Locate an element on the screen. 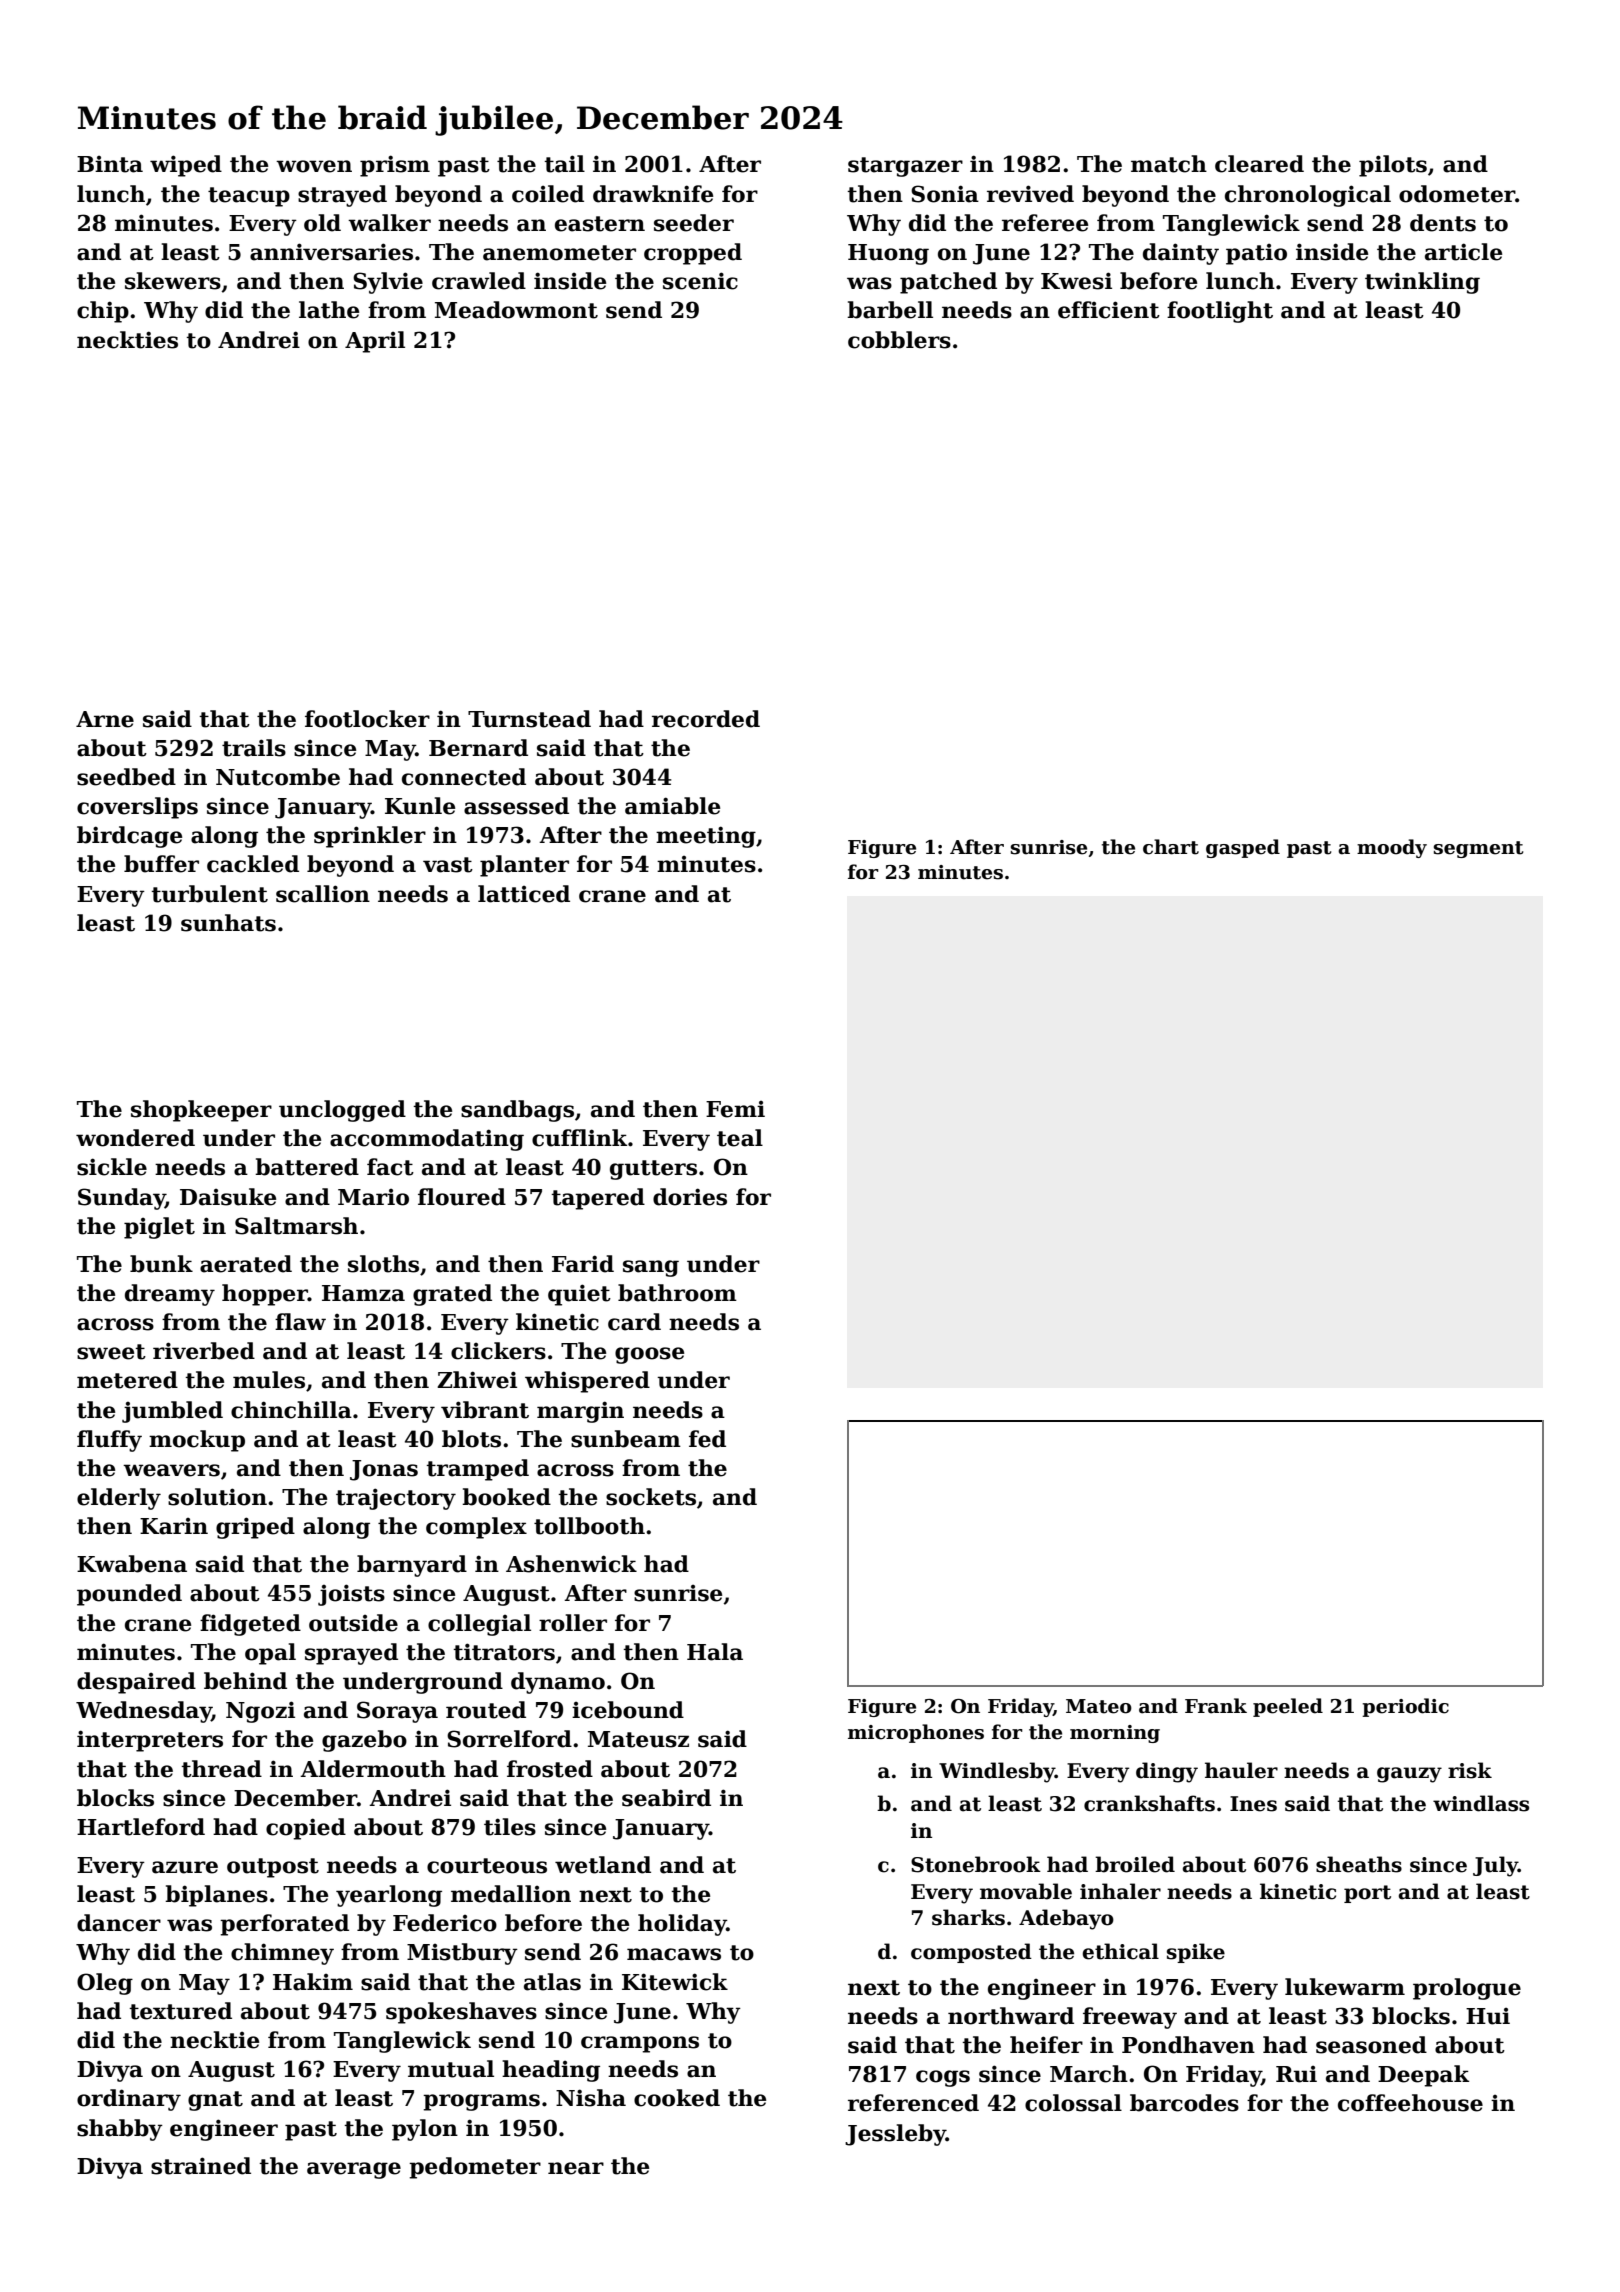  gasped is located at coordinates (1243, 848).
